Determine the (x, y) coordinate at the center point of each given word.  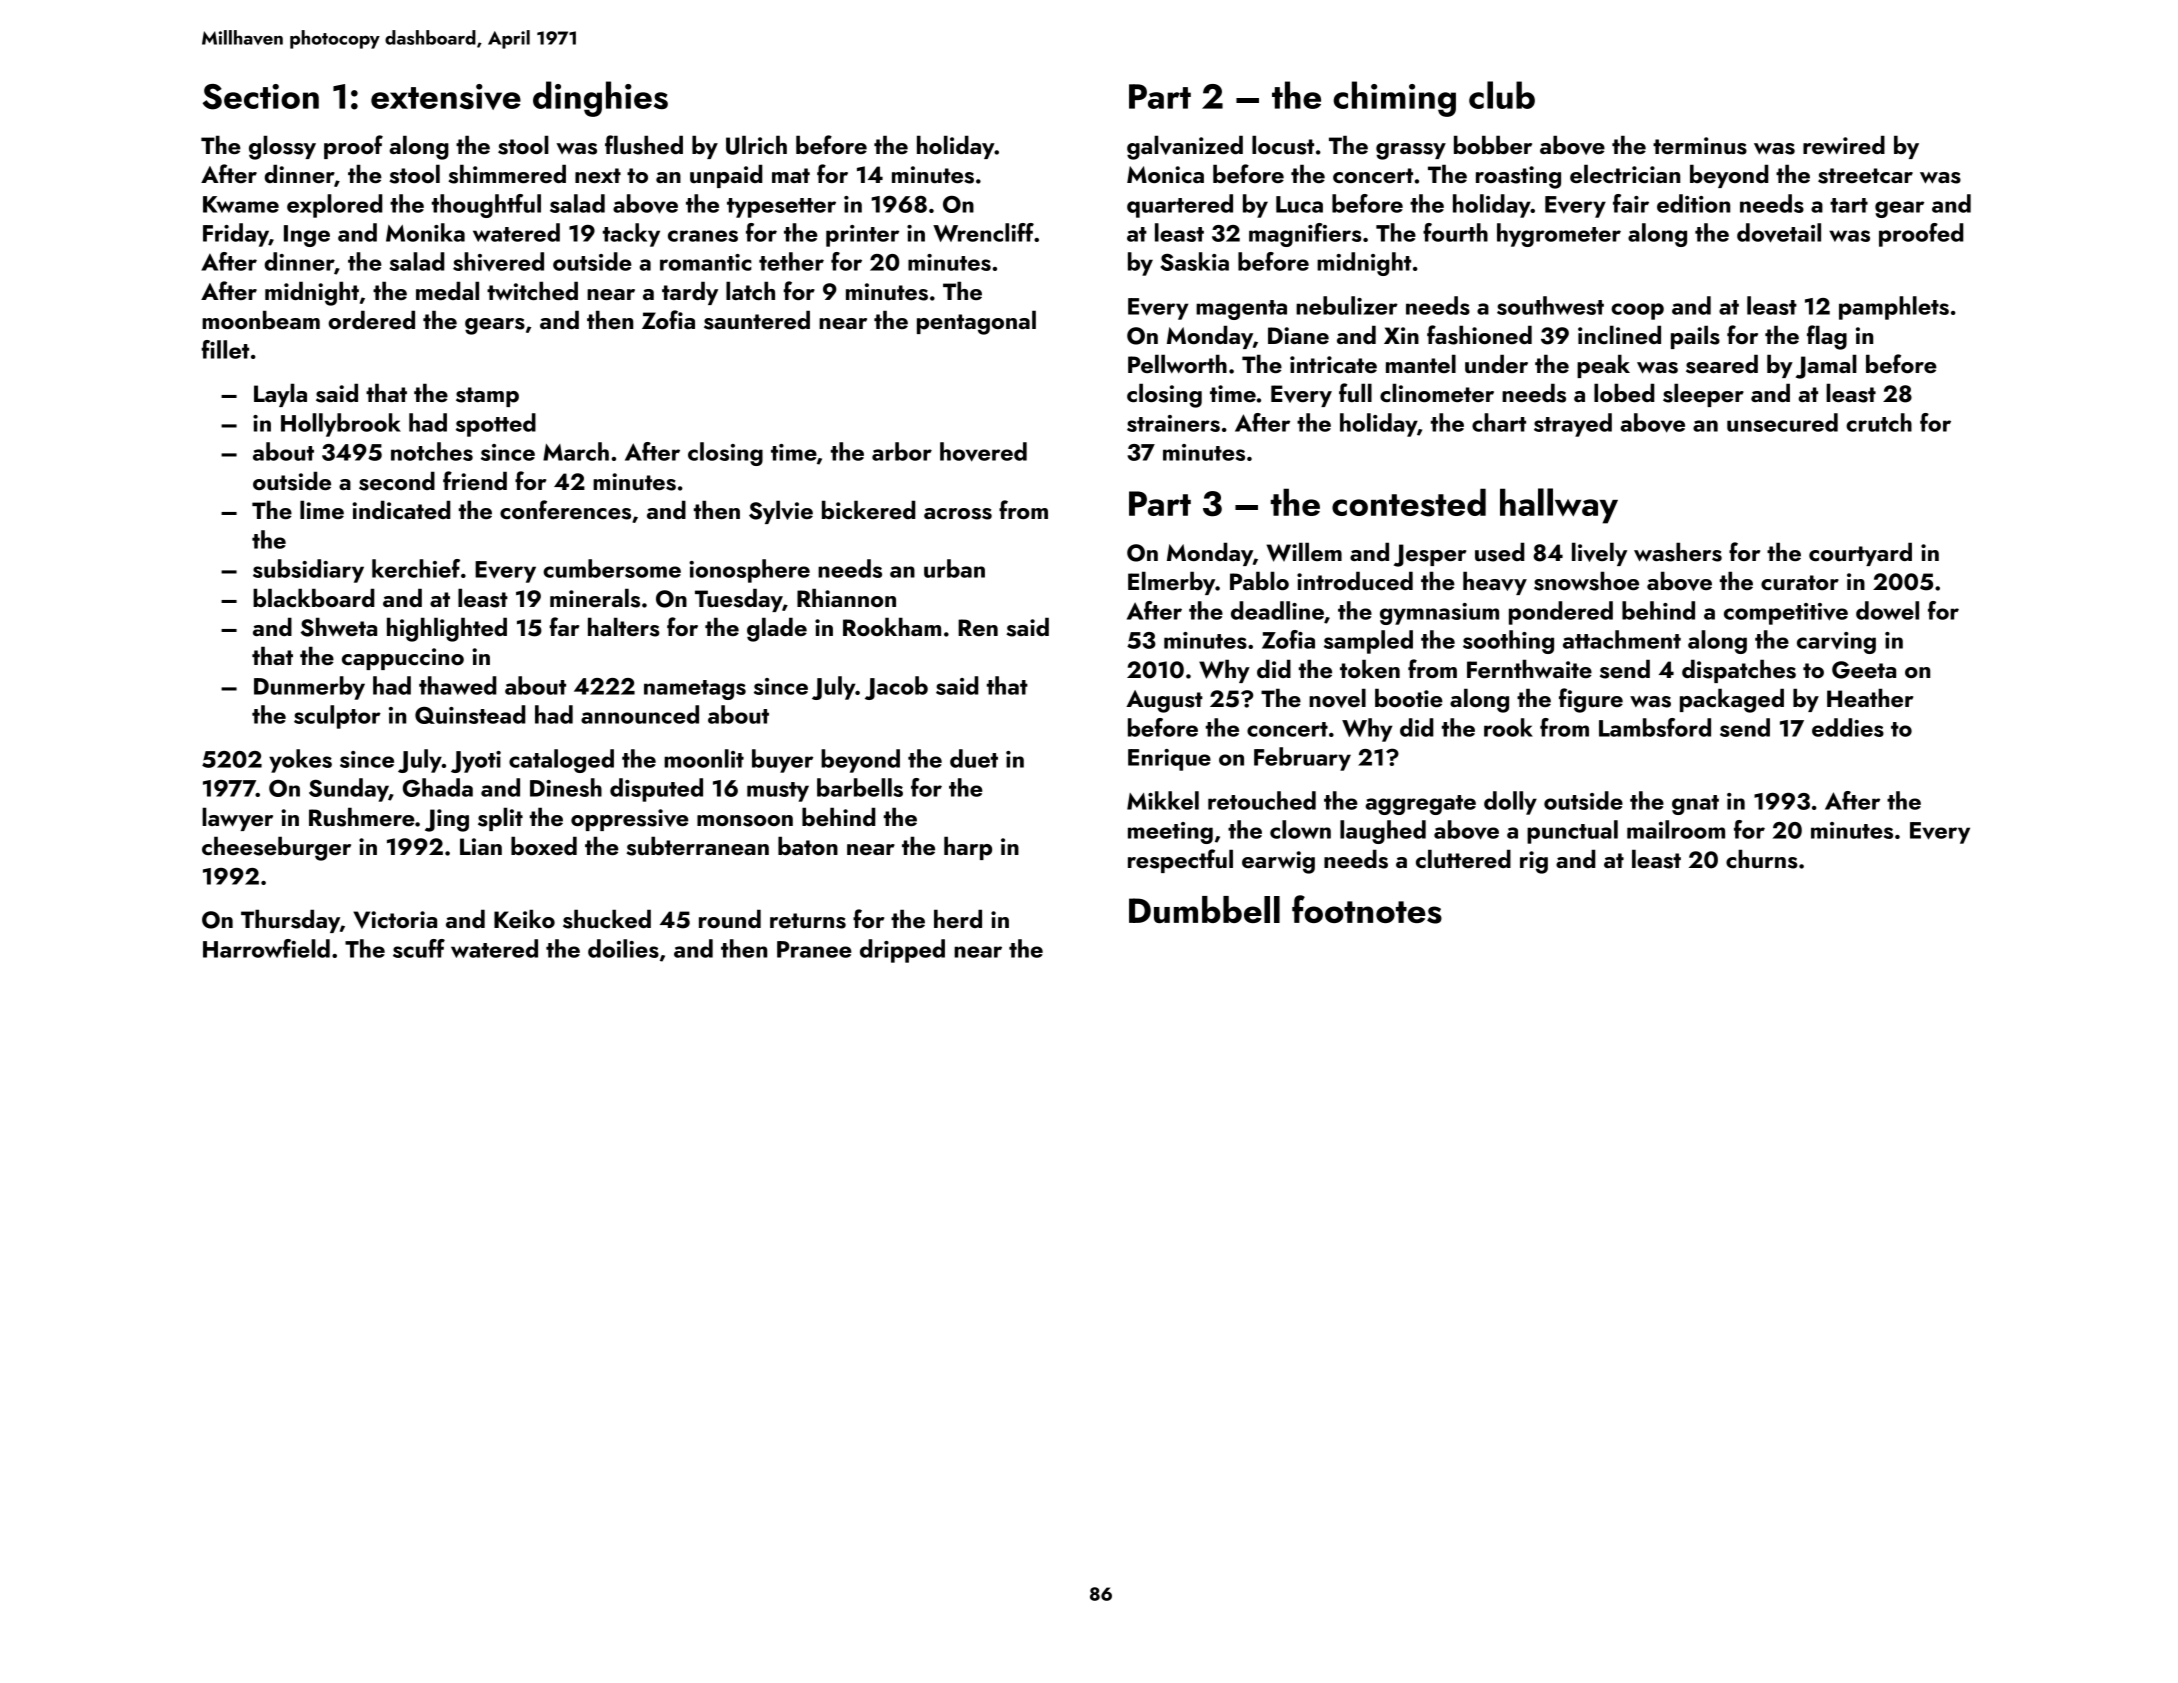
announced (640, 714)
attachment (1622, 639)
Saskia (1194, 261)
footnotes (1367, 909)
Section (261, 97)
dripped (902, 951)
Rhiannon (846, 597)
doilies (623, 948)
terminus (1700, 146)
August (1164, 701)
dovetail (1779, 233)
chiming (1394, 99)
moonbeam (261, 319)
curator (1800, 583)
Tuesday (739, 600)
